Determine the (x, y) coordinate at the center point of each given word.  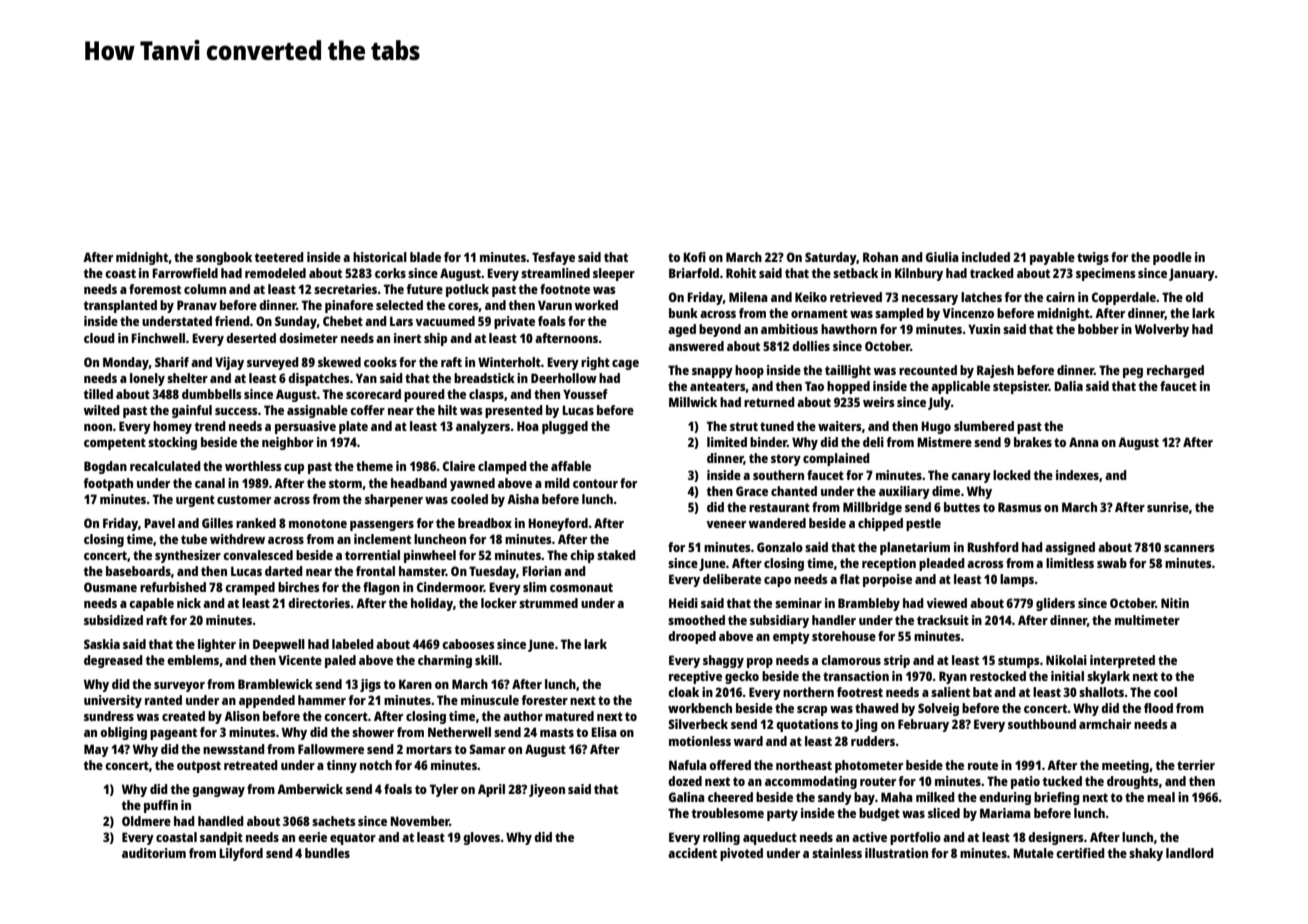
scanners (1189, 548)
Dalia (1068, 386)
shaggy (723, 661)
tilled (98, 394)
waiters (840, 426)
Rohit (741, 273)
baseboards (138, 571)
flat (850, 579)
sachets (334, 821)
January (1192, 274)
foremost (155, 289)
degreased (113, 661)
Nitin (1175, 603)
